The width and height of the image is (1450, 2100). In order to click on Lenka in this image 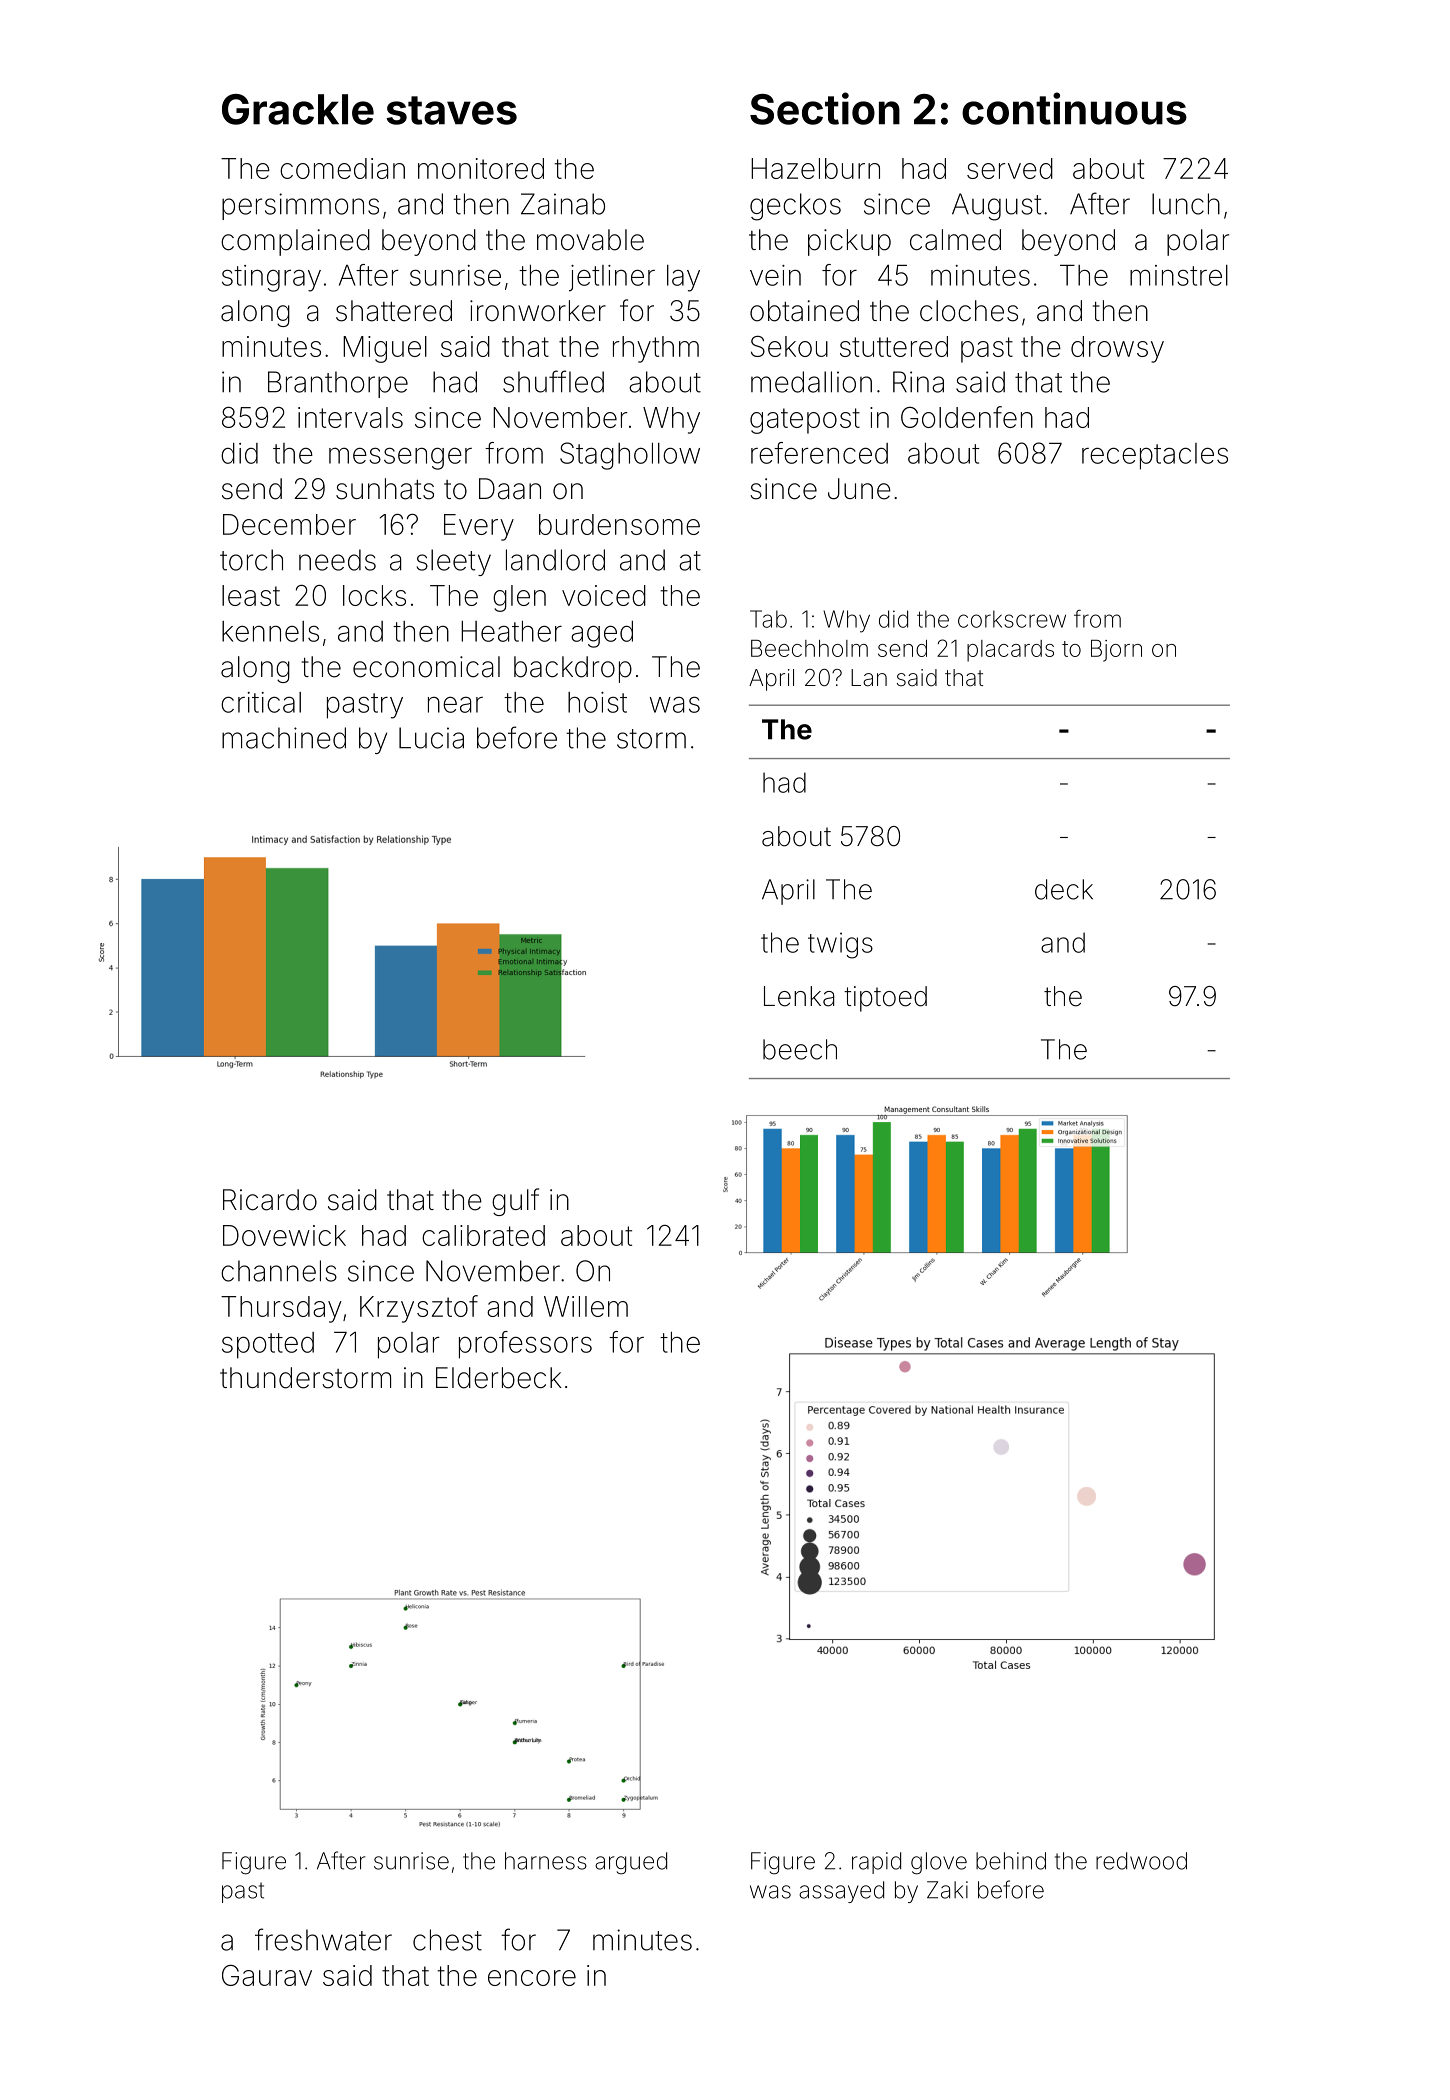, I will do `click(799, 996)`.
